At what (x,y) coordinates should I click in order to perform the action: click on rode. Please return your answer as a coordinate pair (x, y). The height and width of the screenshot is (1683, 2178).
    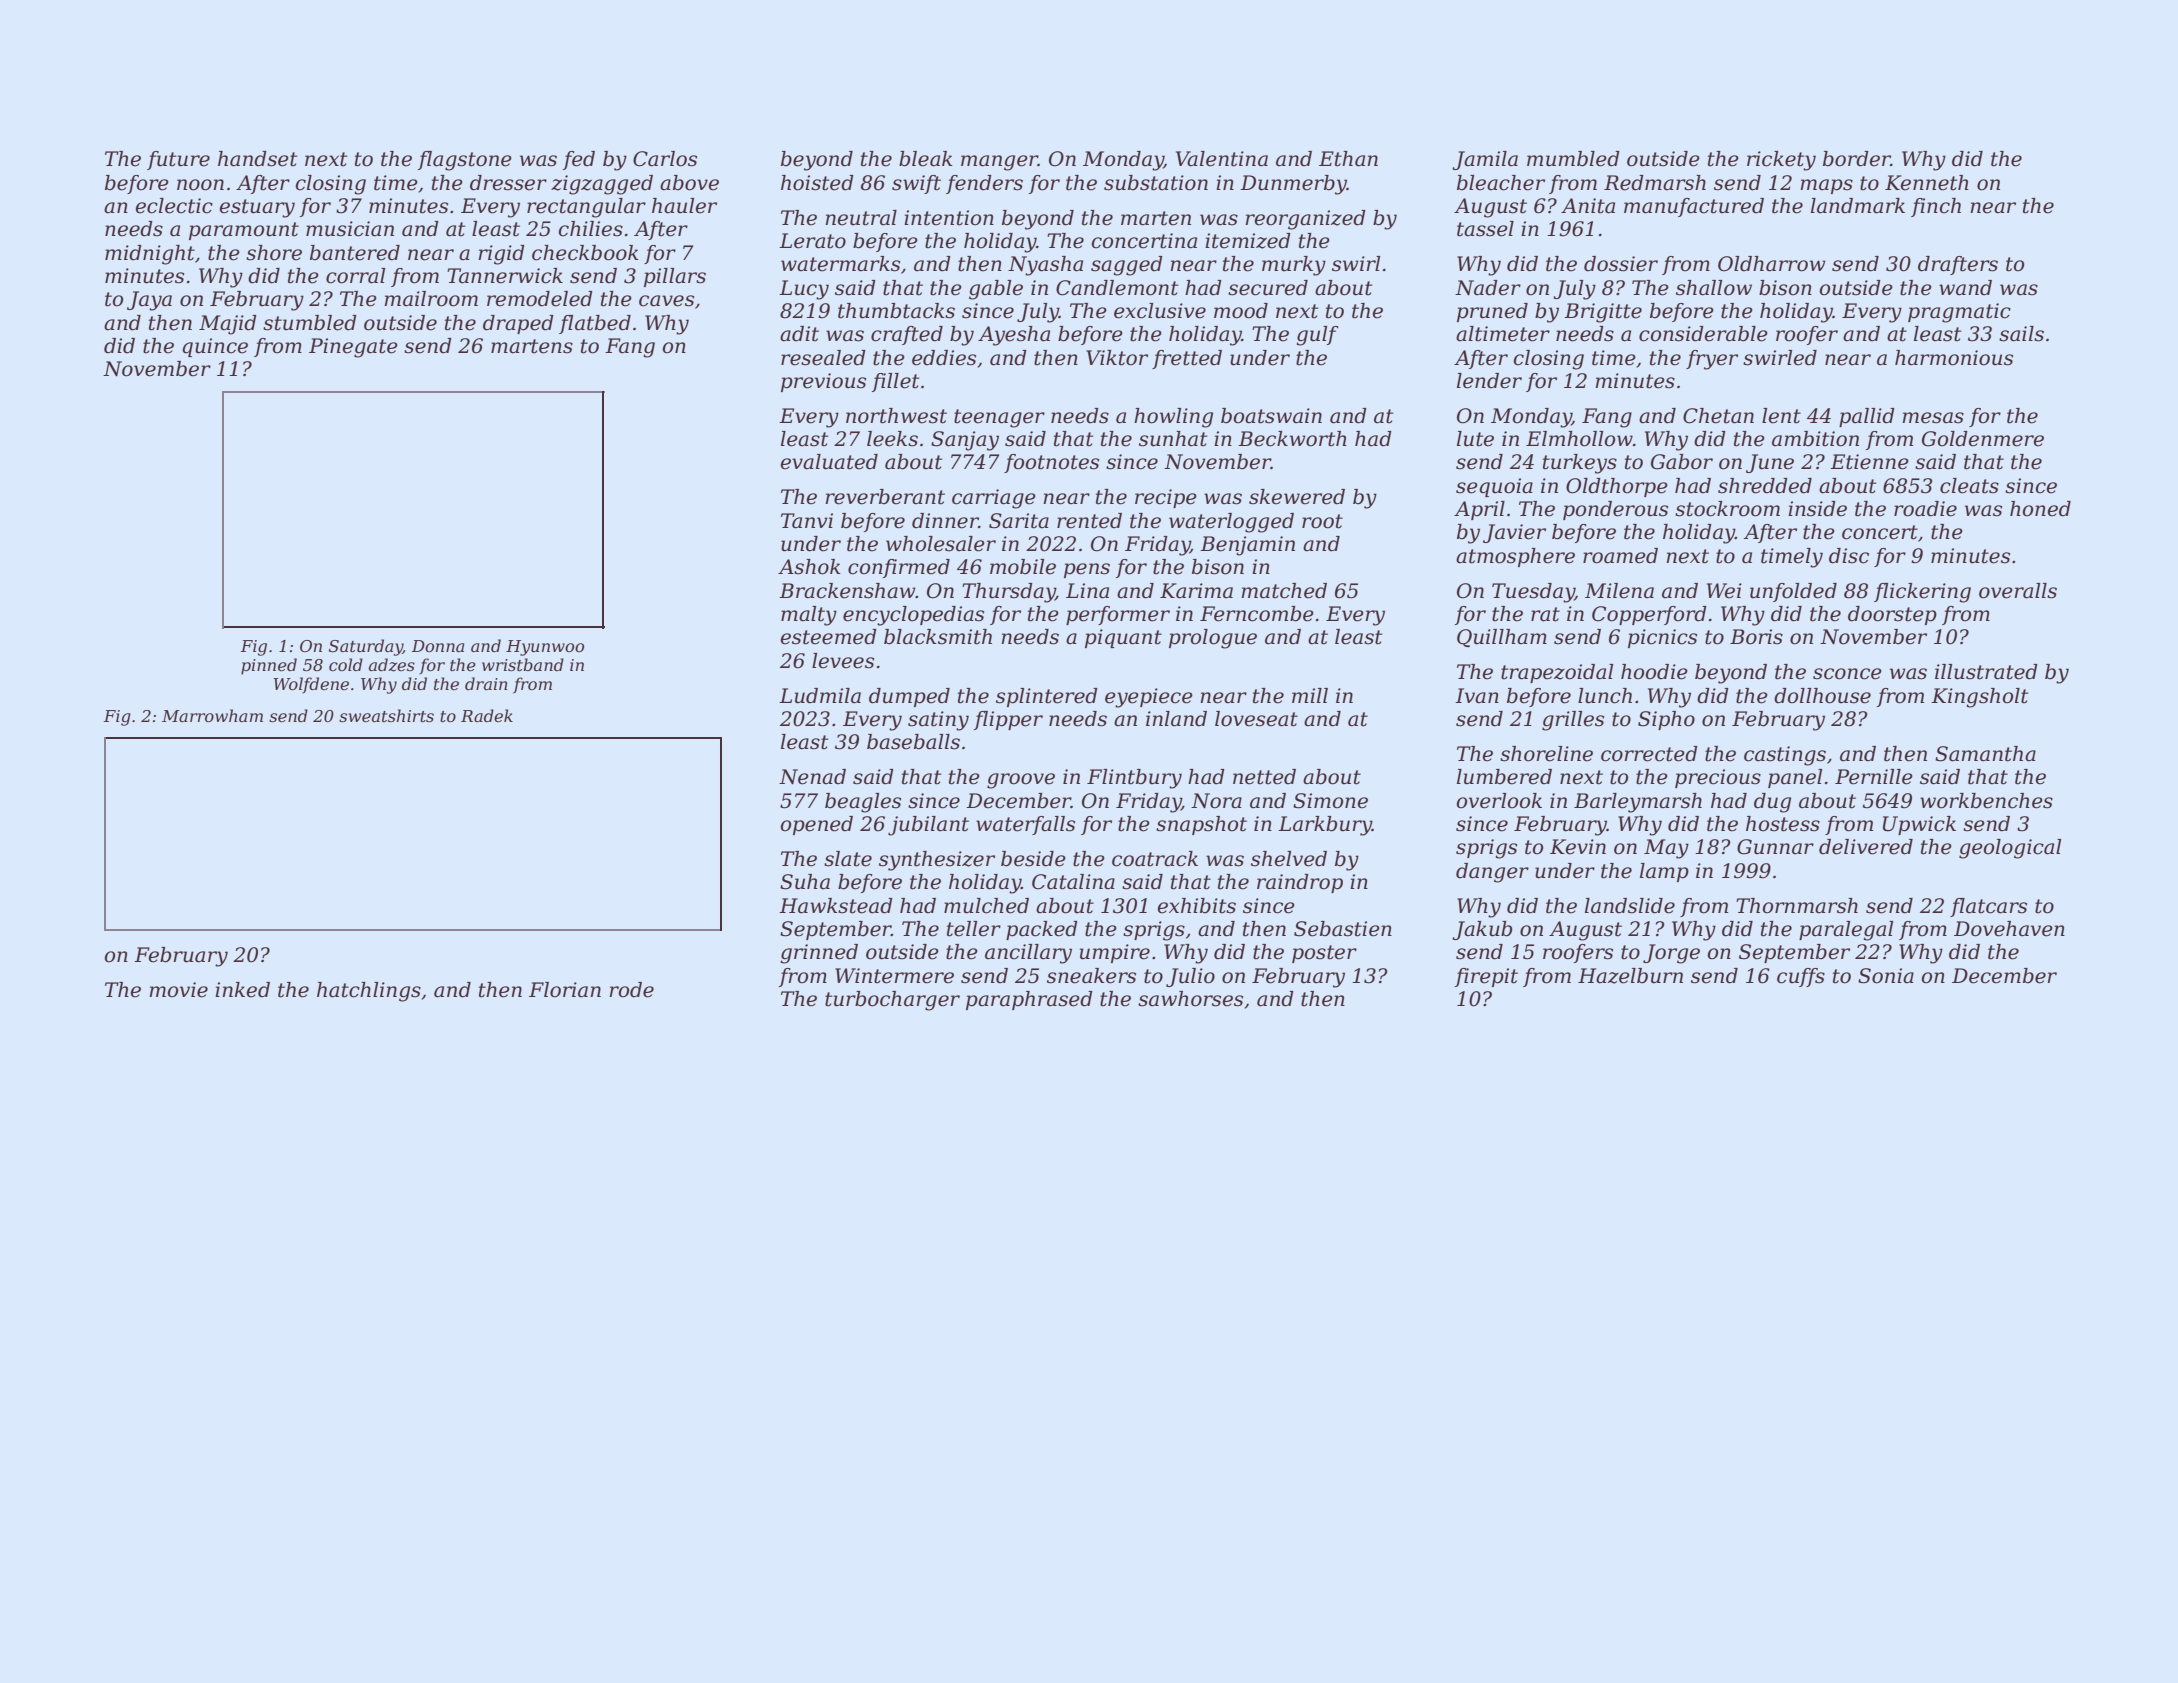
    Looking at the image, I should click on (631, 990).
